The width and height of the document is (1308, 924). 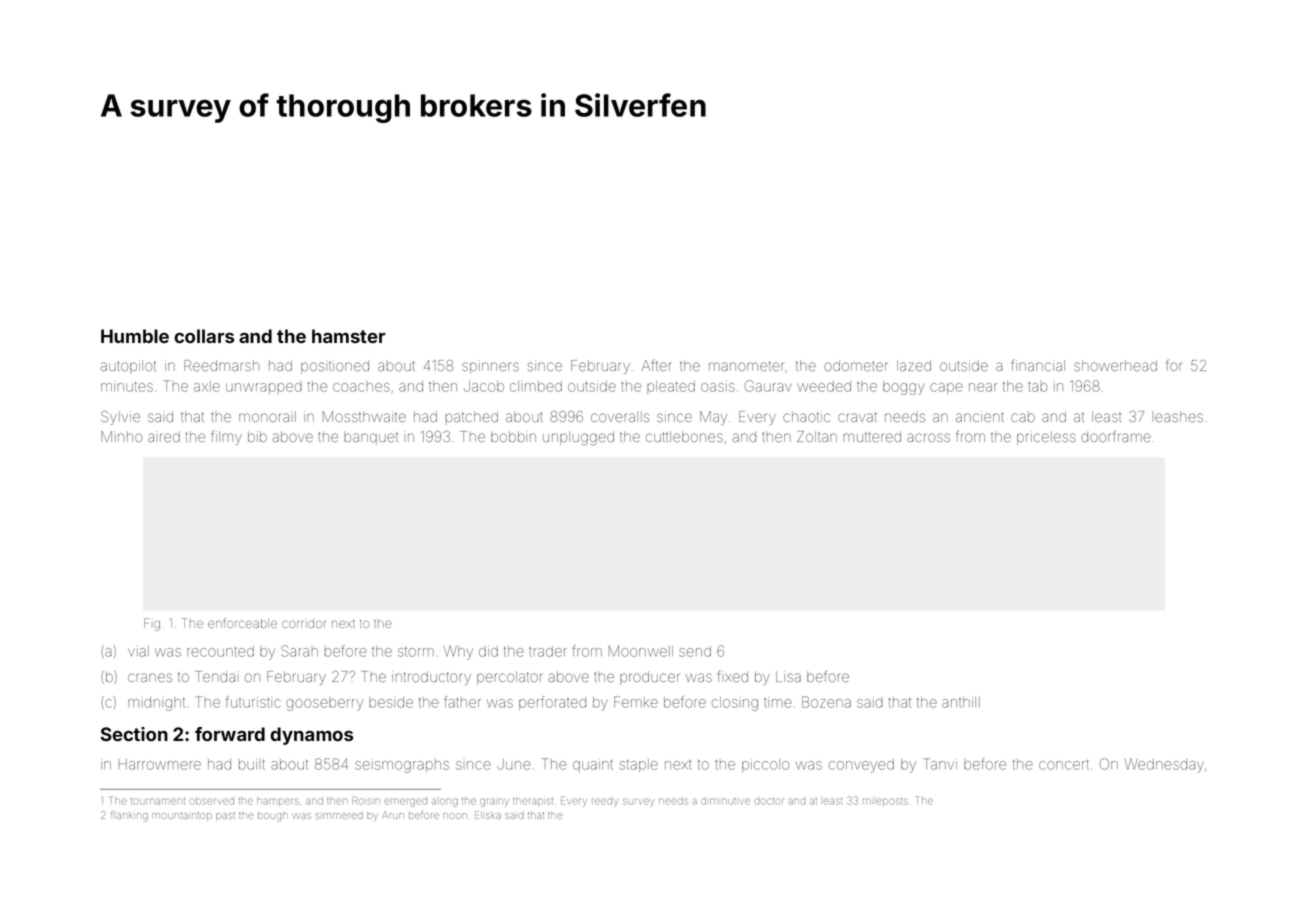 I want to click on priceless, so click(x=1046, y=438).
